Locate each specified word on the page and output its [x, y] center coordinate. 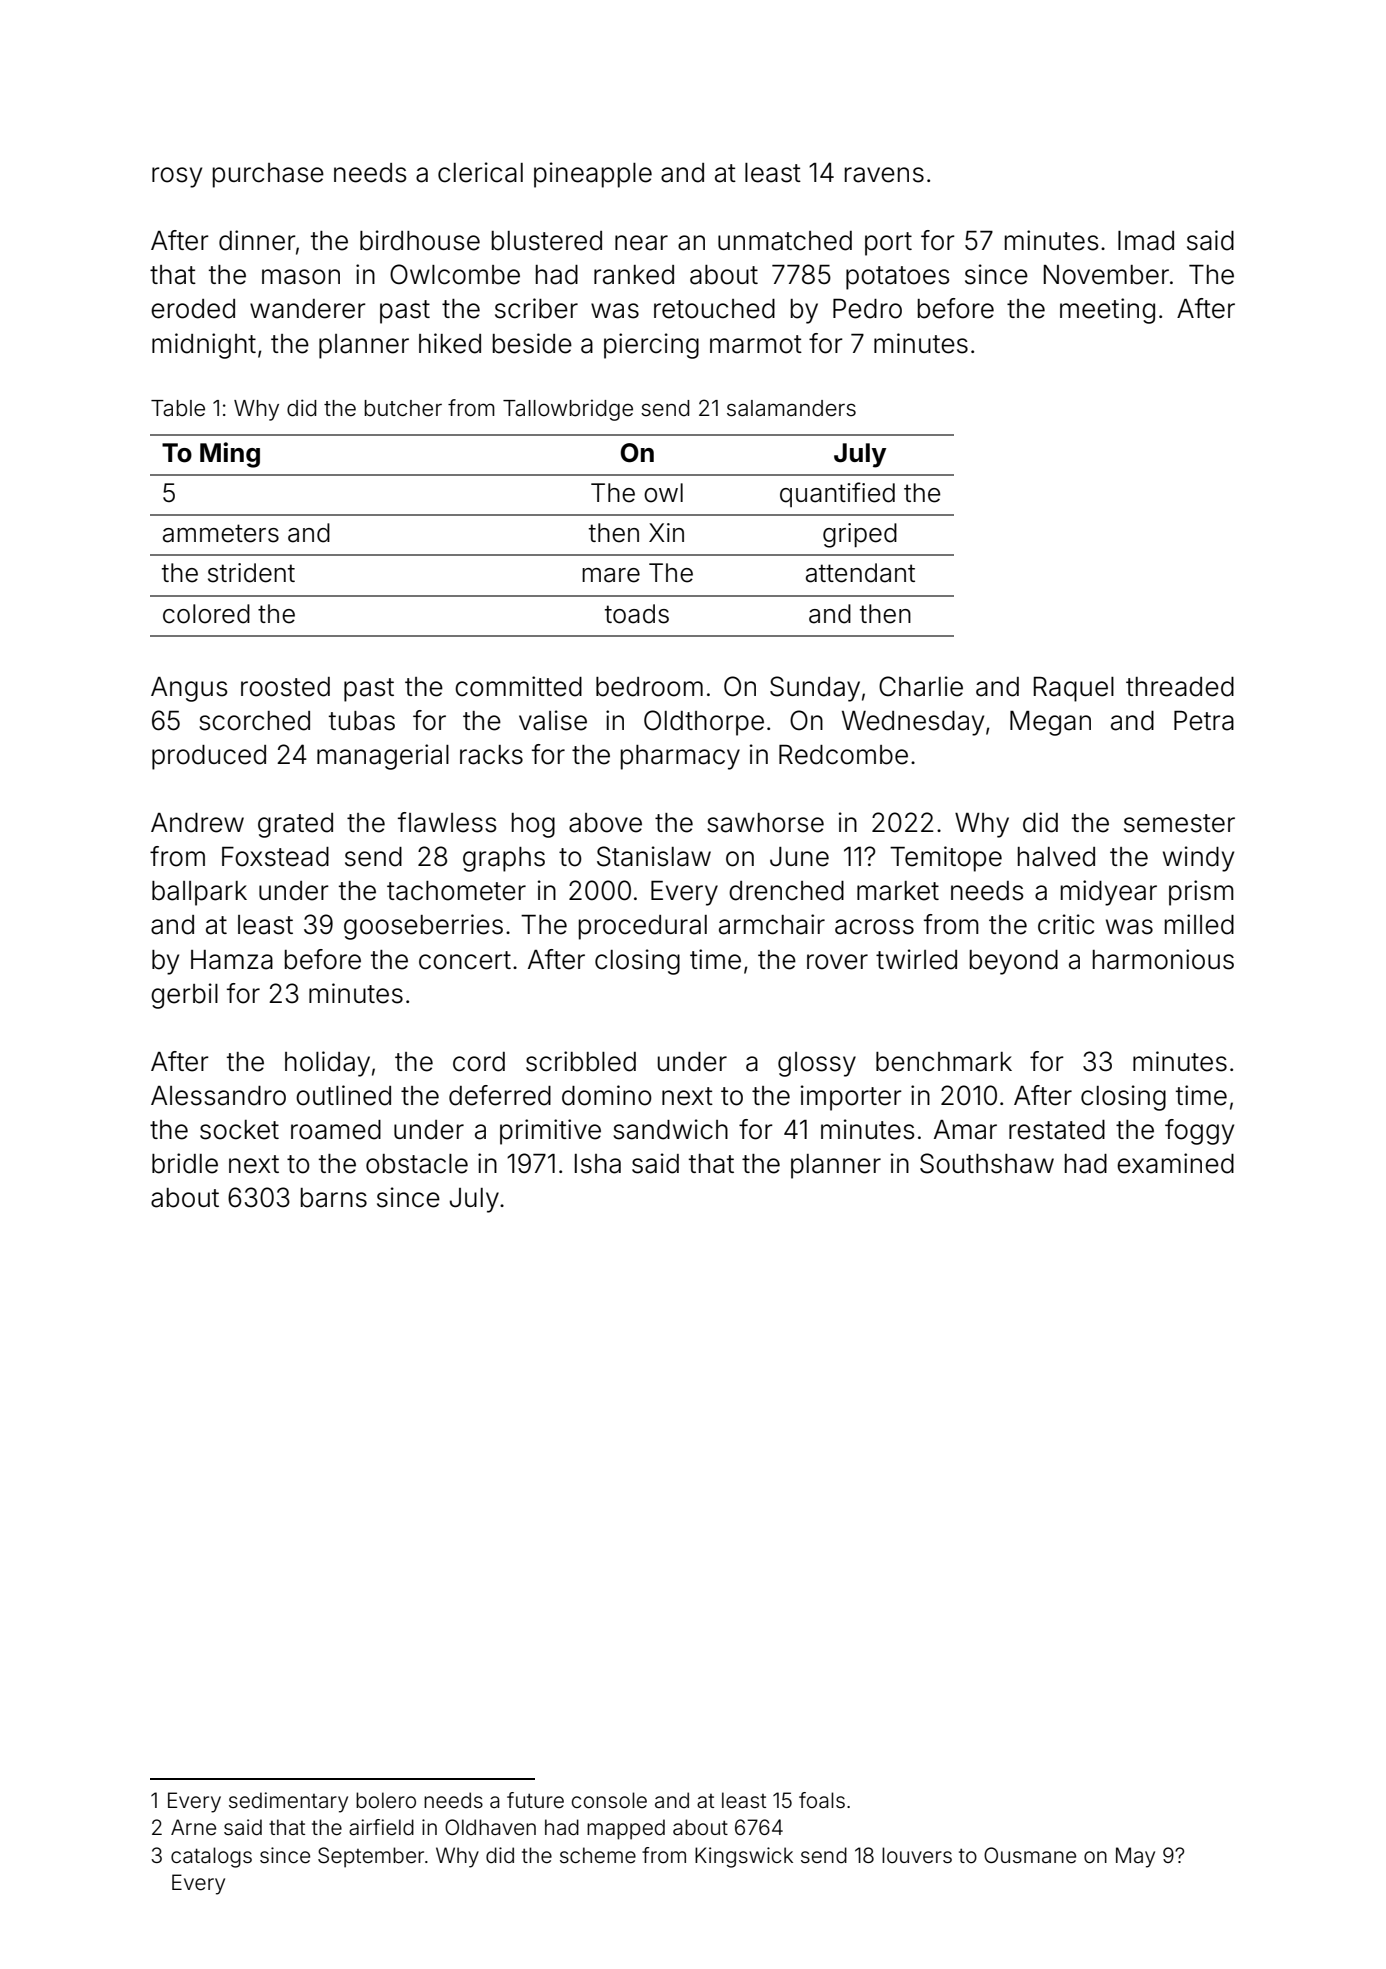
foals [822, 1800]
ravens [884, 175]
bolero [386, 1800]
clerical [480, 172]
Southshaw [987, 1163]
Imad [1146, 241]
